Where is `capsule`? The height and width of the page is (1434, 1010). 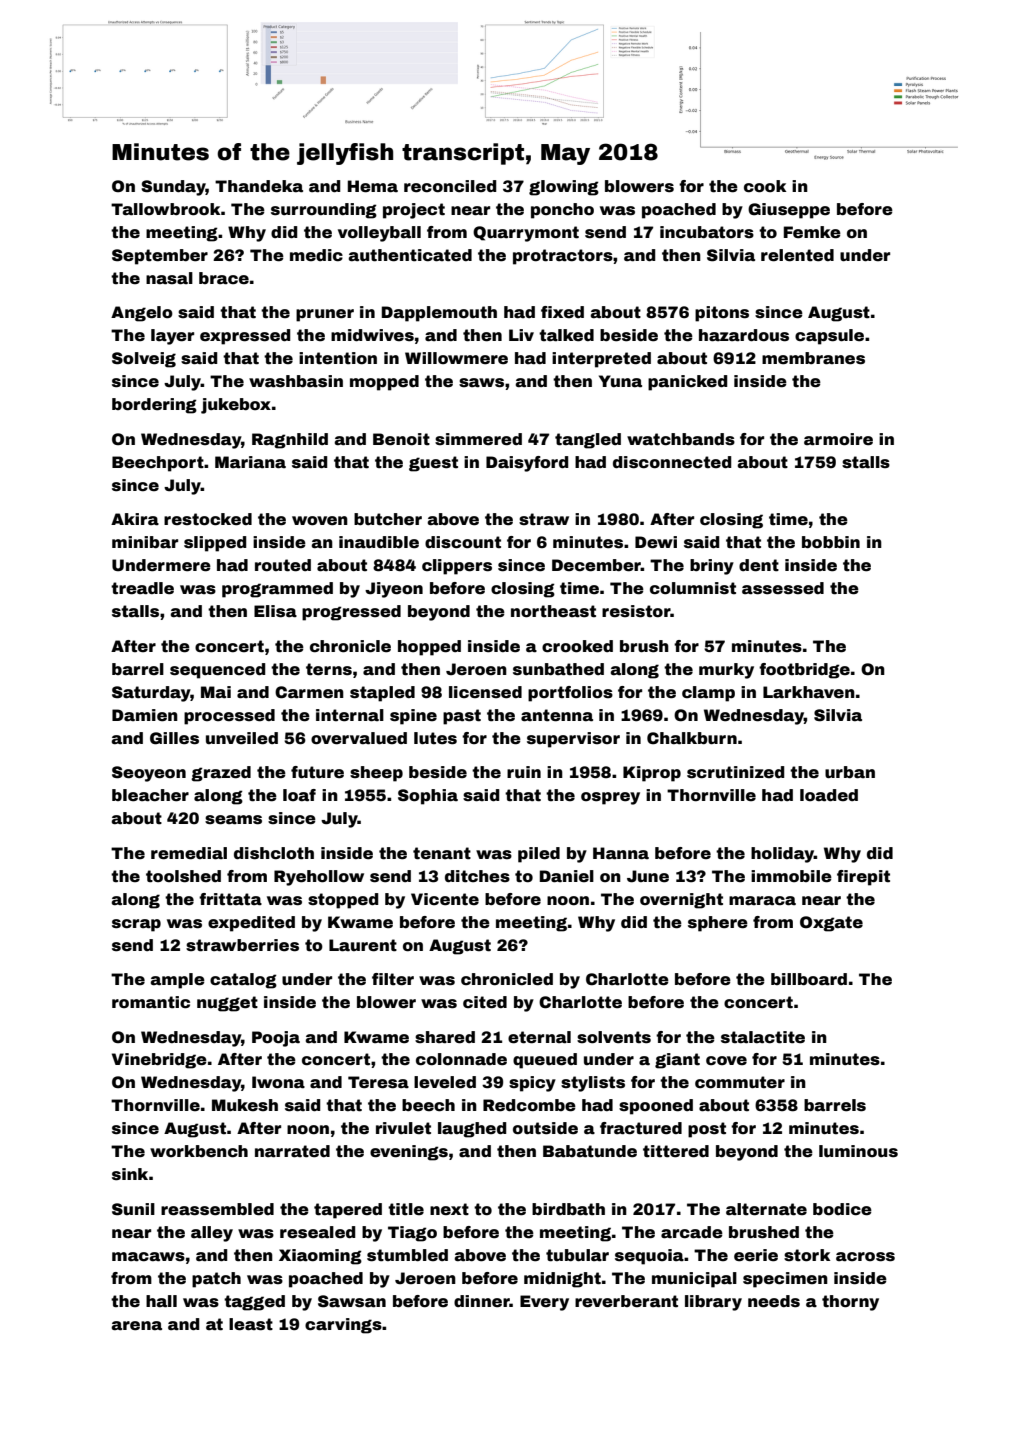
capsule is located at coordinates (829, 337).
